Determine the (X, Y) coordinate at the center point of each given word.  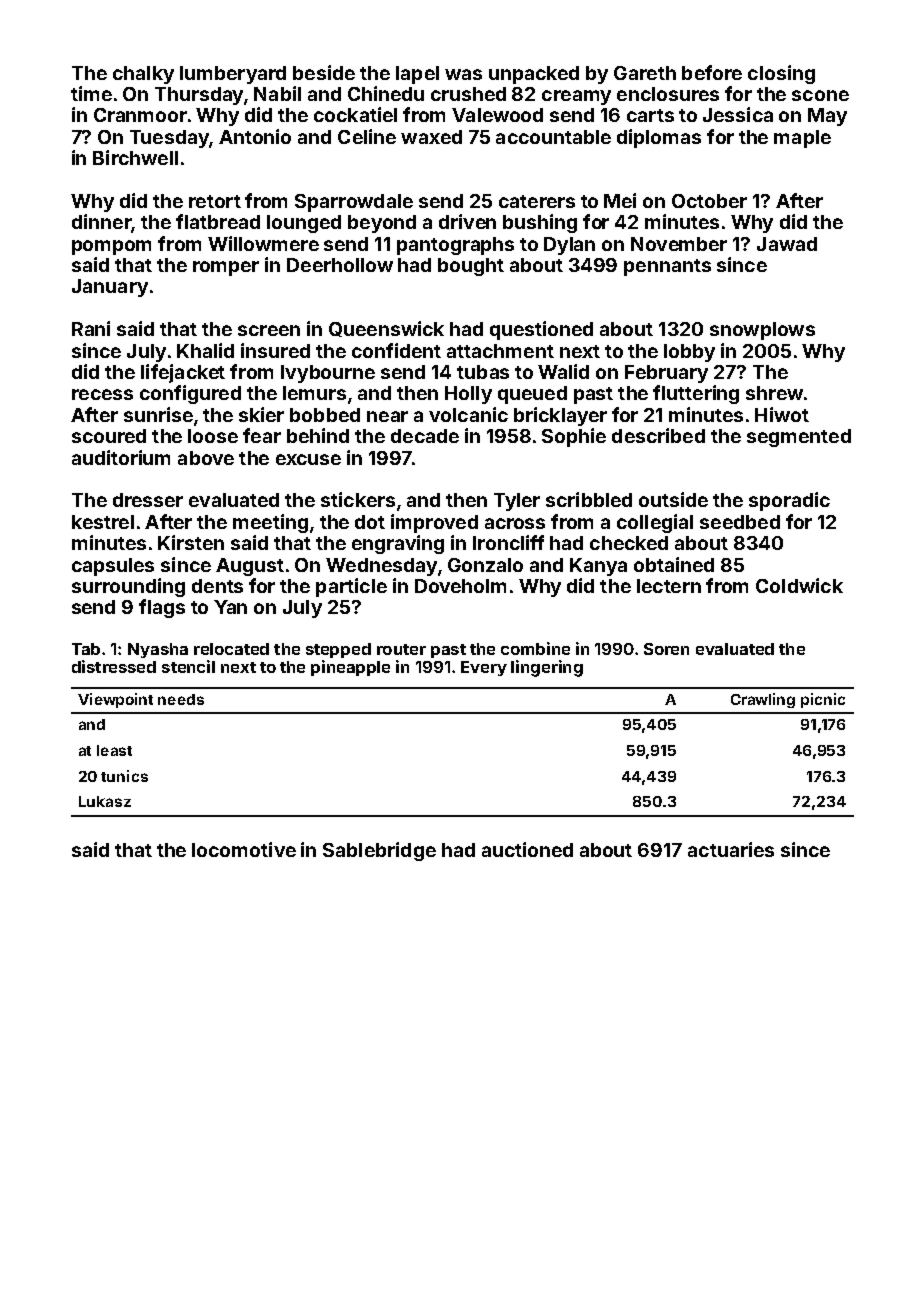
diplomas (659, 138)
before (712, 72)
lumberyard (233, 75)
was (463, 74)
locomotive (244, 849)
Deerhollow (340, 265)
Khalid (205, 350)
